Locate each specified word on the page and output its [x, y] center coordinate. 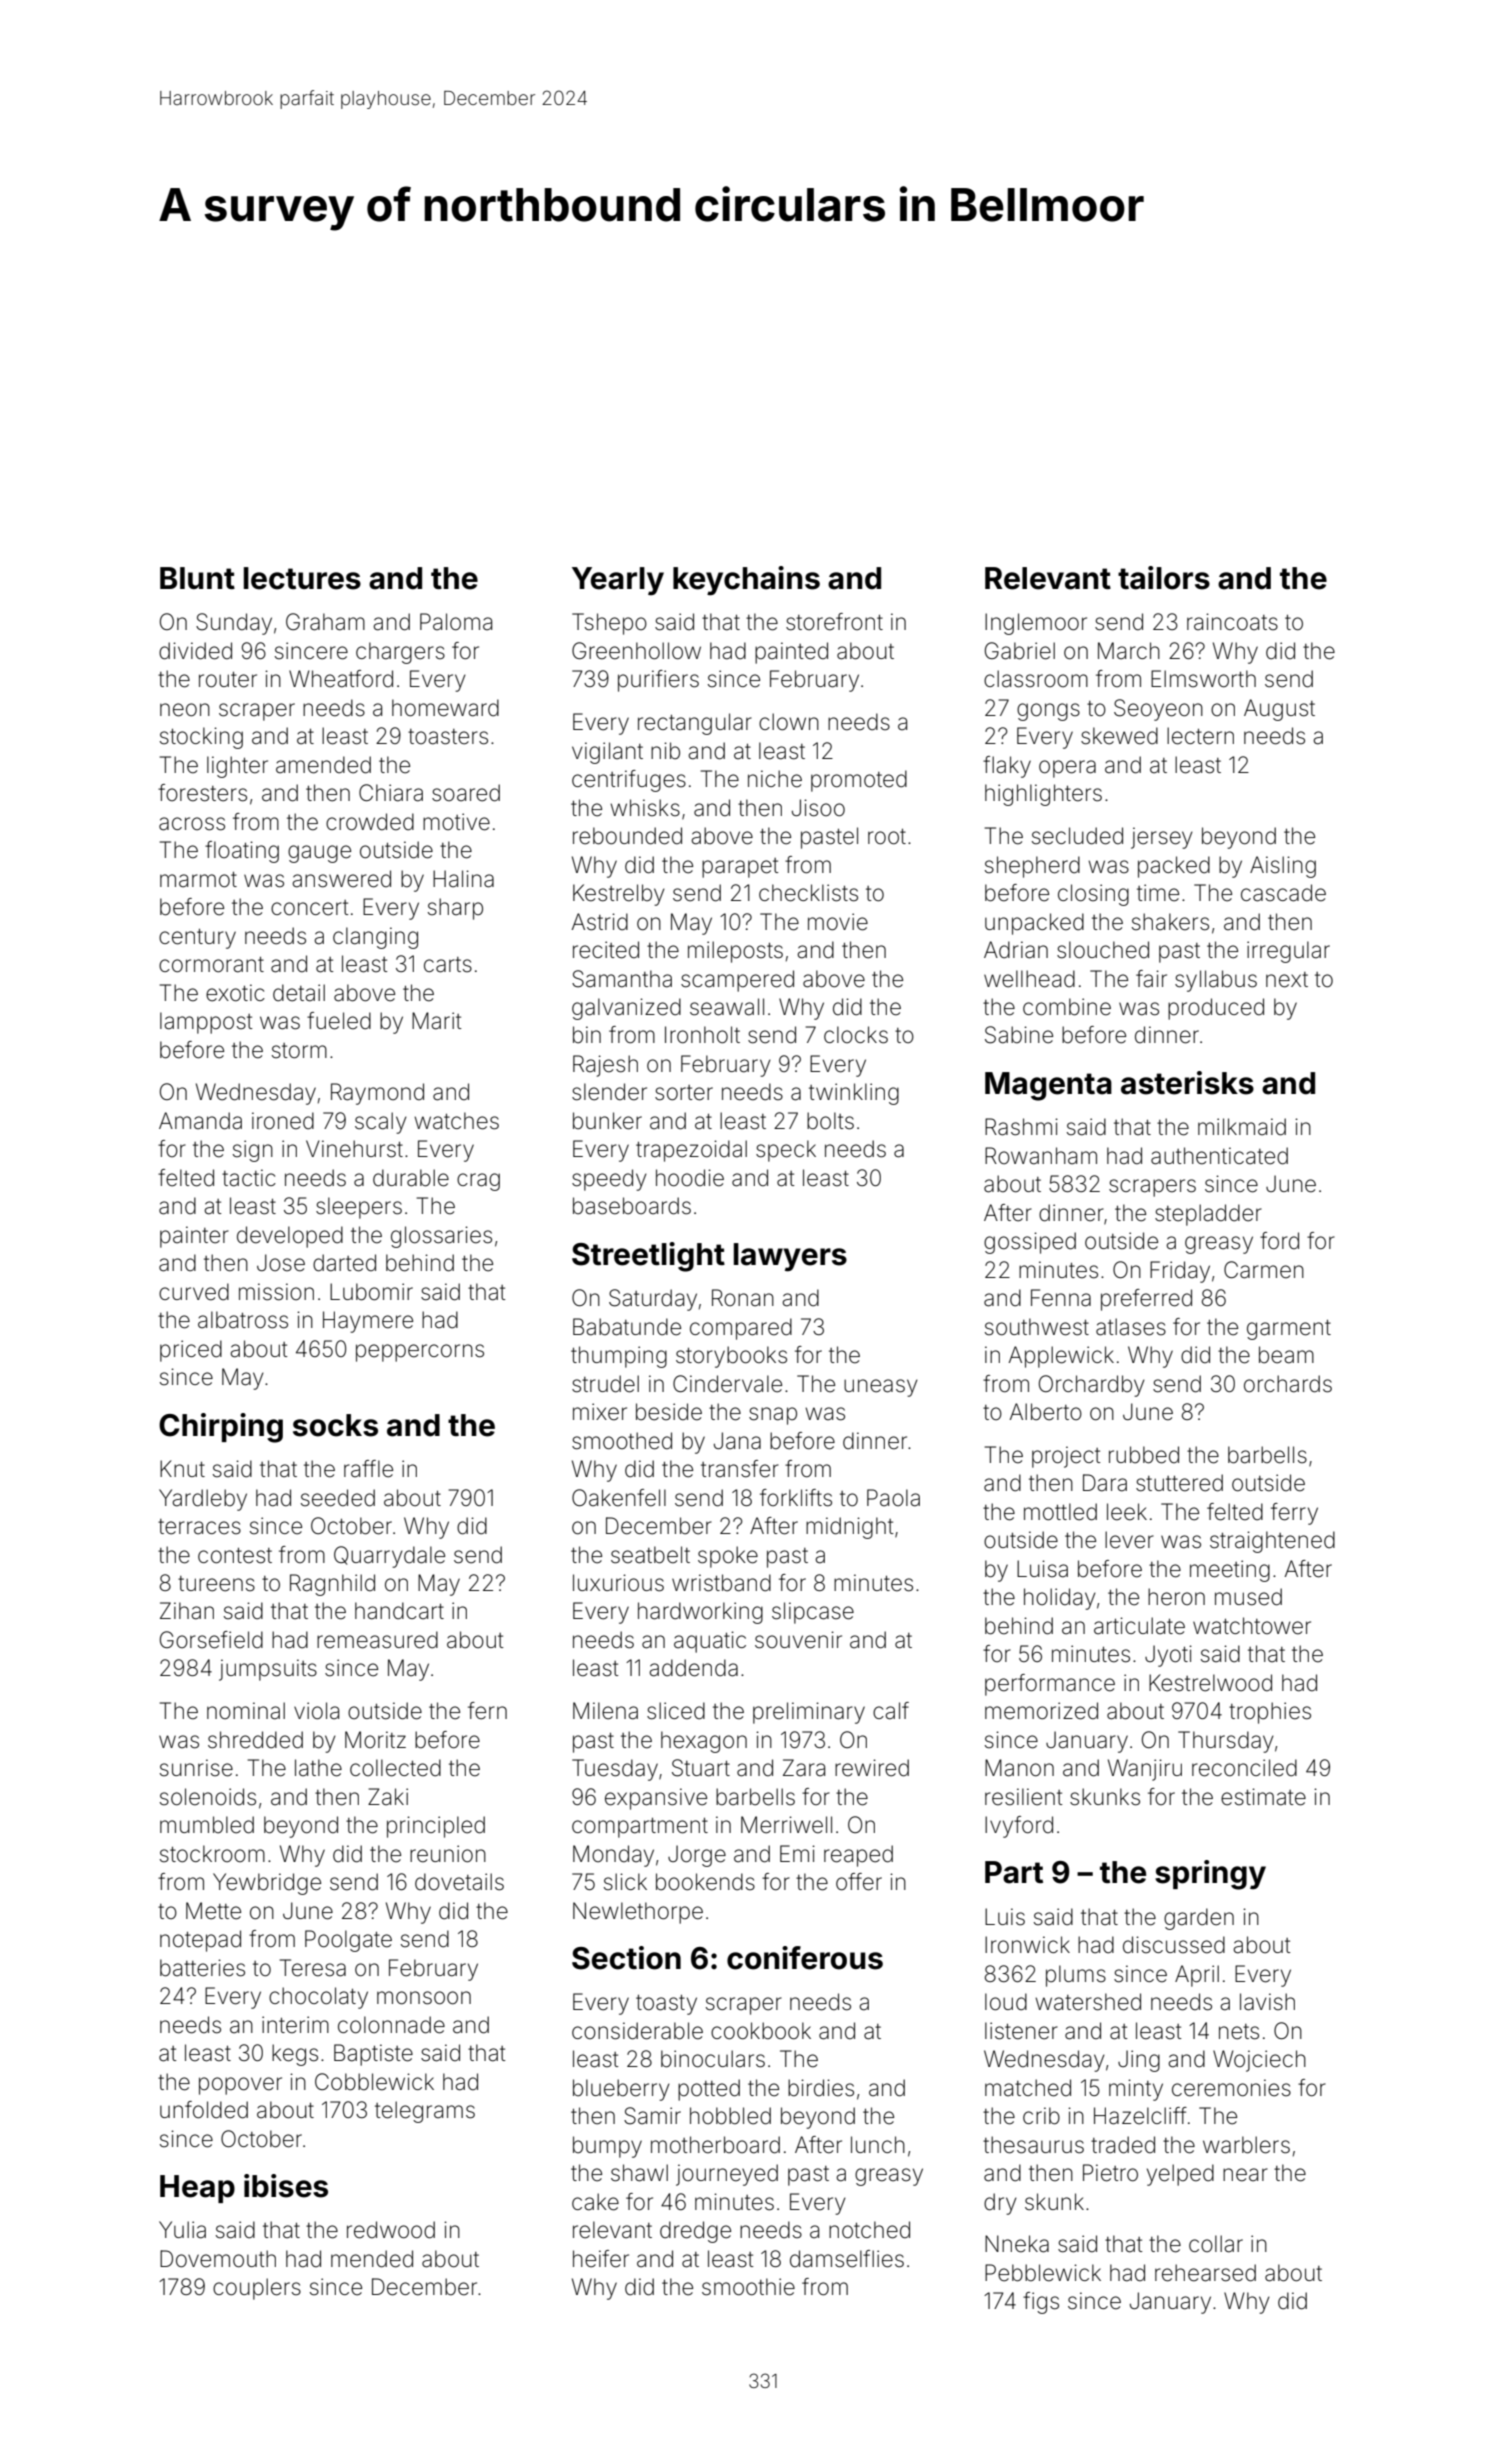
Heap [197, 2189]
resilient [1024, 1797]
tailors [1164, 578]
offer [859, 1882]
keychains [746, 581]
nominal [246, 1711]
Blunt [197, 578]
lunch [878, 2144]
